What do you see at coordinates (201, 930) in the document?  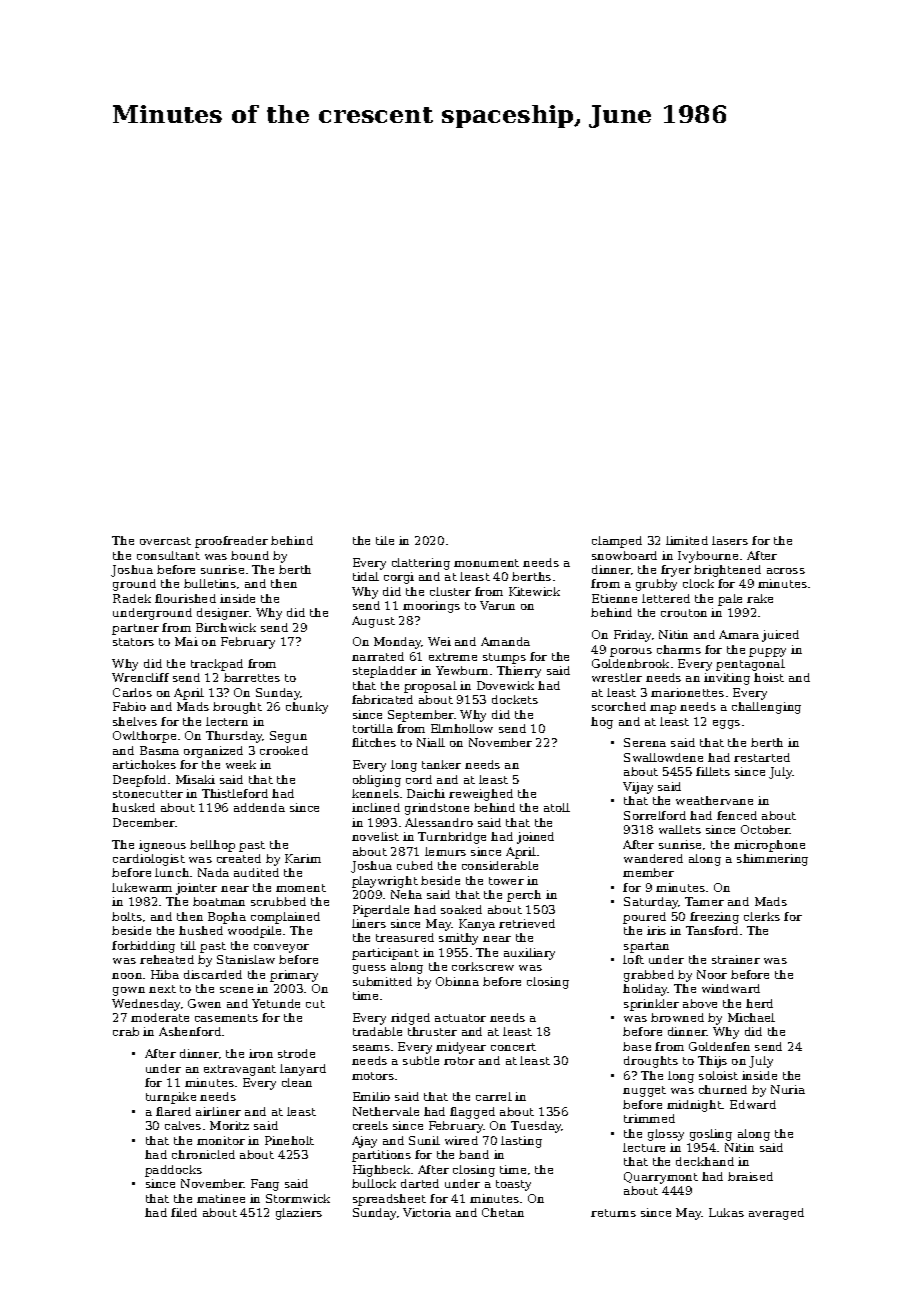 I see `hushed` at bounding box center [201, 930].
